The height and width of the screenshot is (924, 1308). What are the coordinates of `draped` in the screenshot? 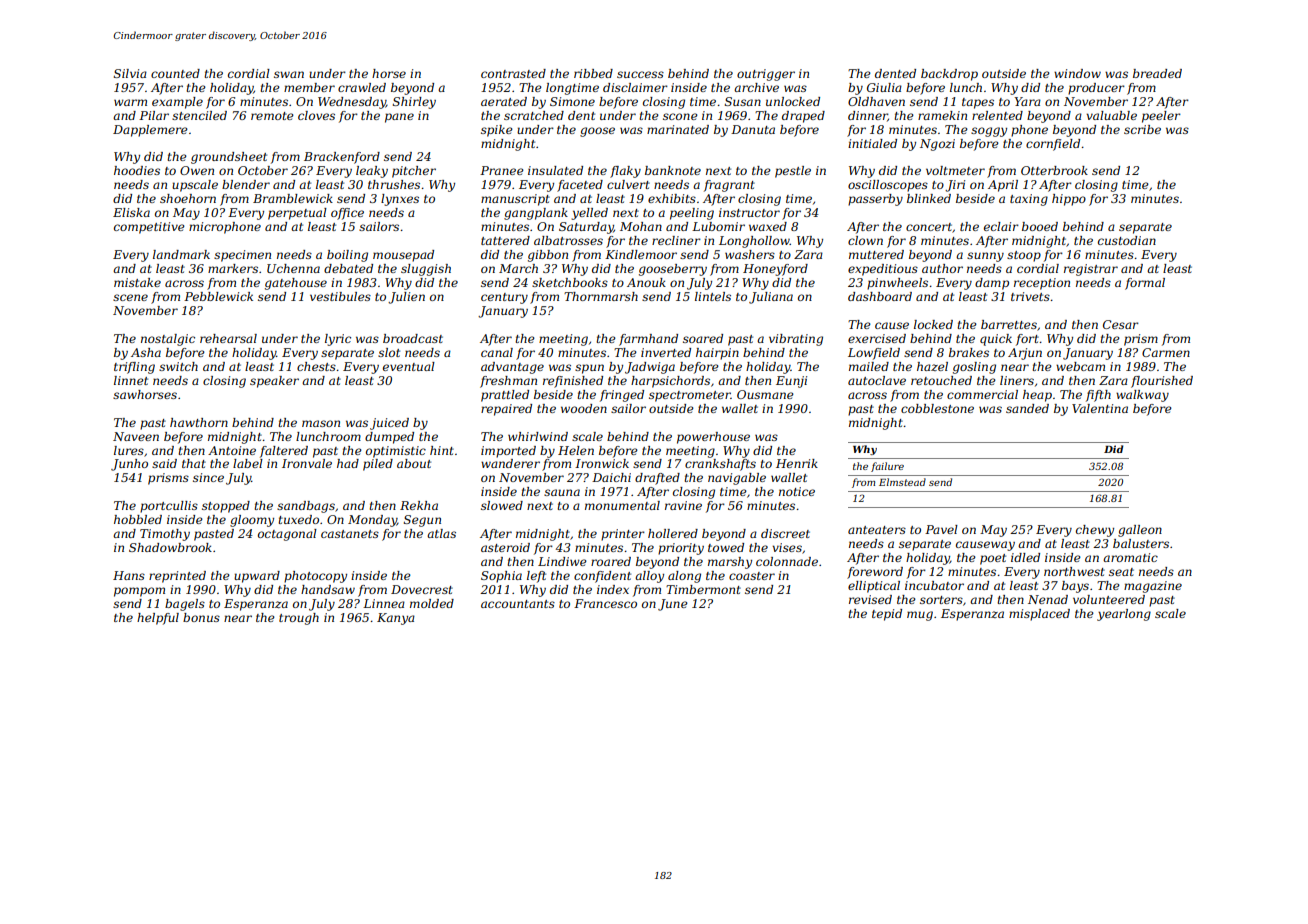 It's located at (803, 117).
